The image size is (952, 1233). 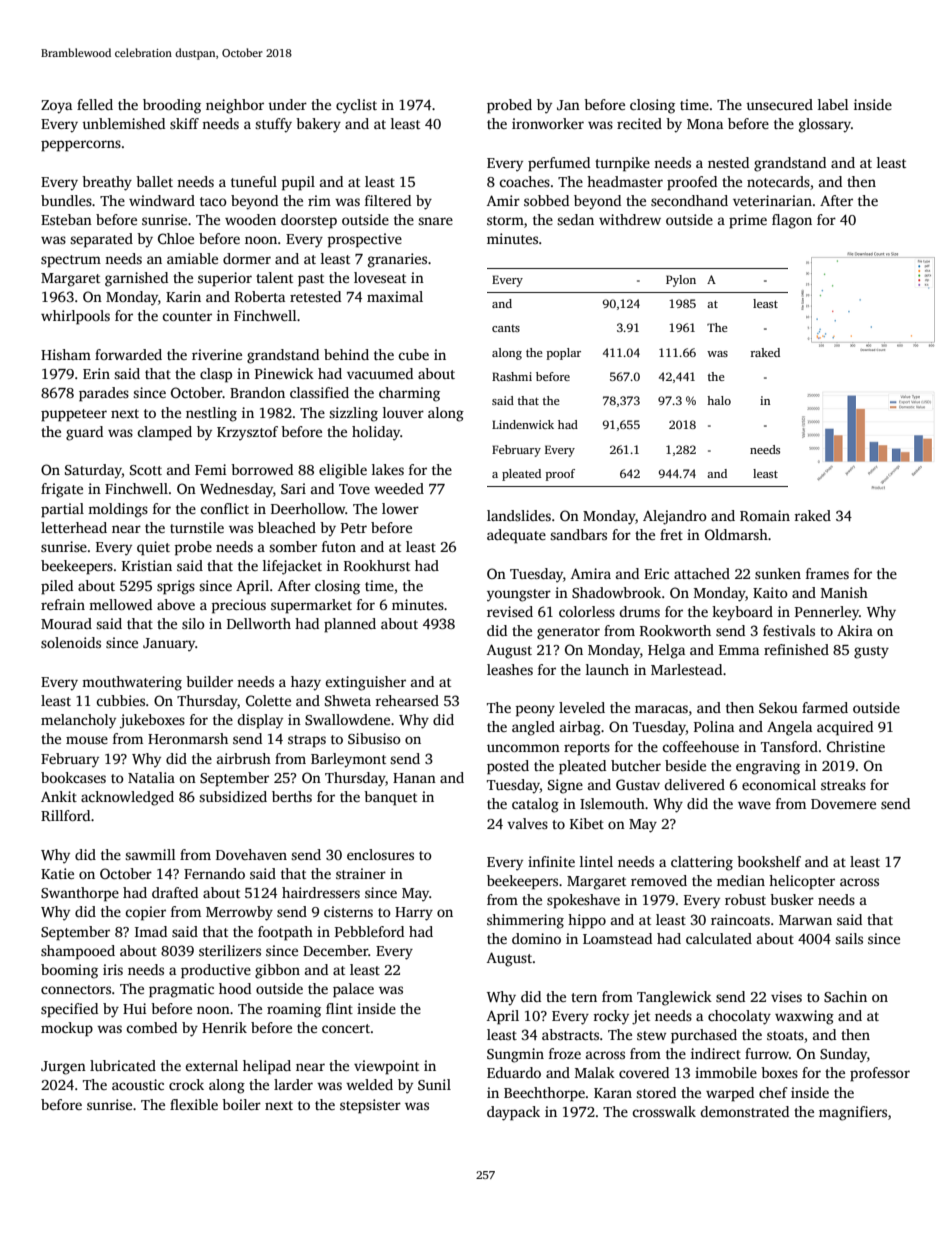 What do you see at coordinates (792, 899) in the document?
I see `busker` at bounding box center [792, 899].
